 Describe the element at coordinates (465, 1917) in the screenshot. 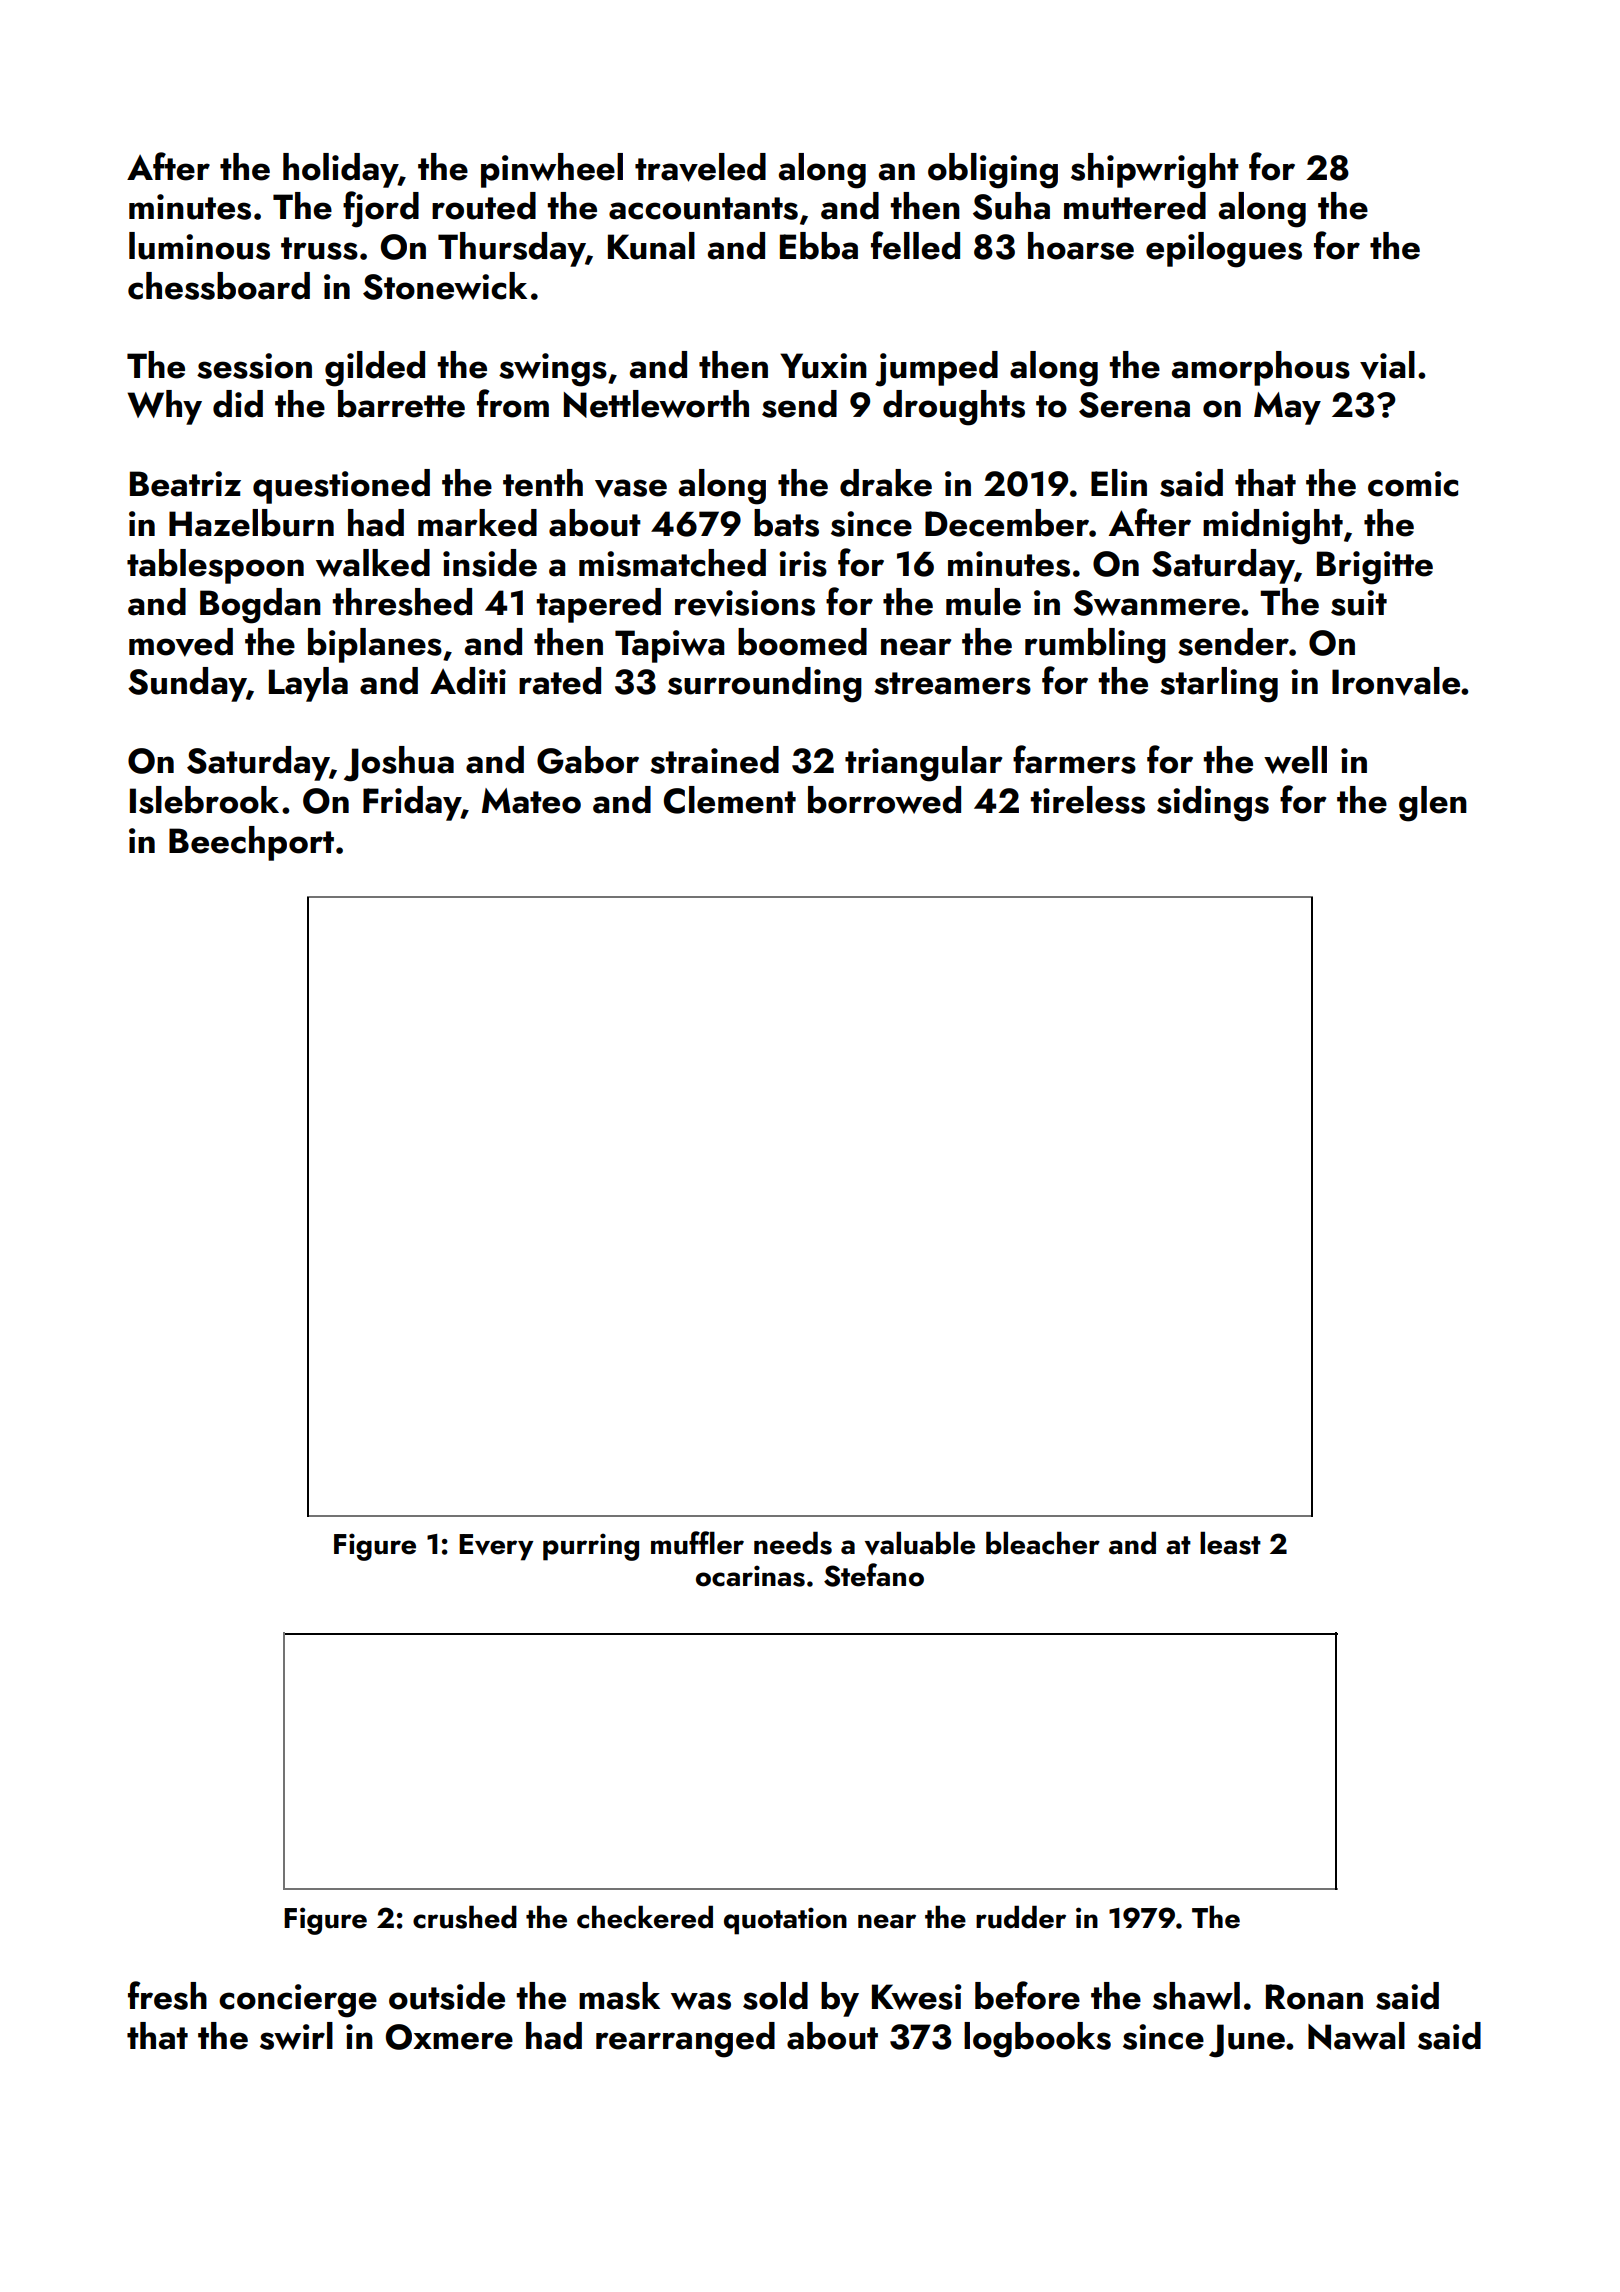

I see `crushed` at that location.
